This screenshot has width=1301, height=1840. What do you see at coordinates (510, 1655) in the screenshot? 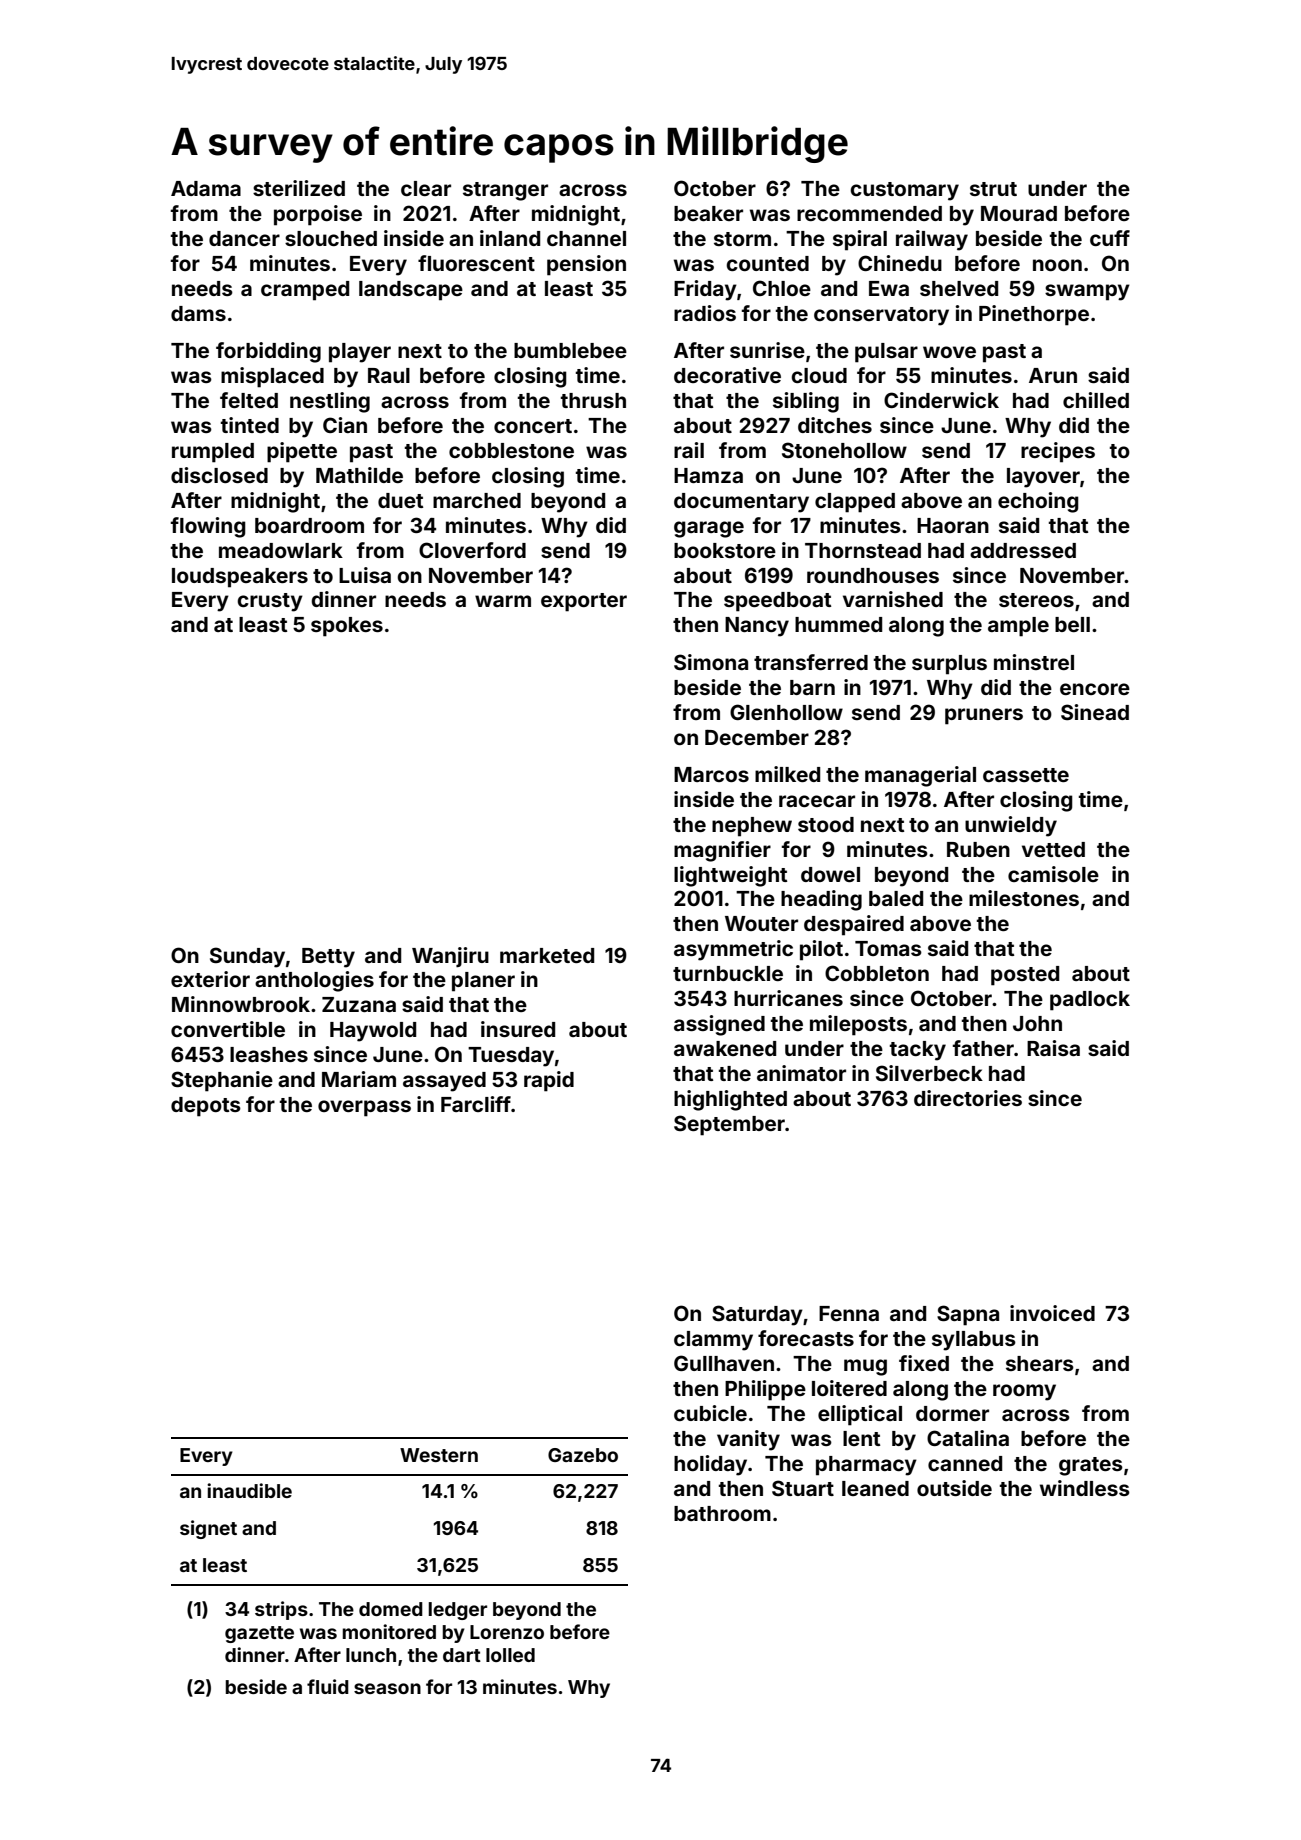
I see `lolled` at bounding box center [510, 1655].
